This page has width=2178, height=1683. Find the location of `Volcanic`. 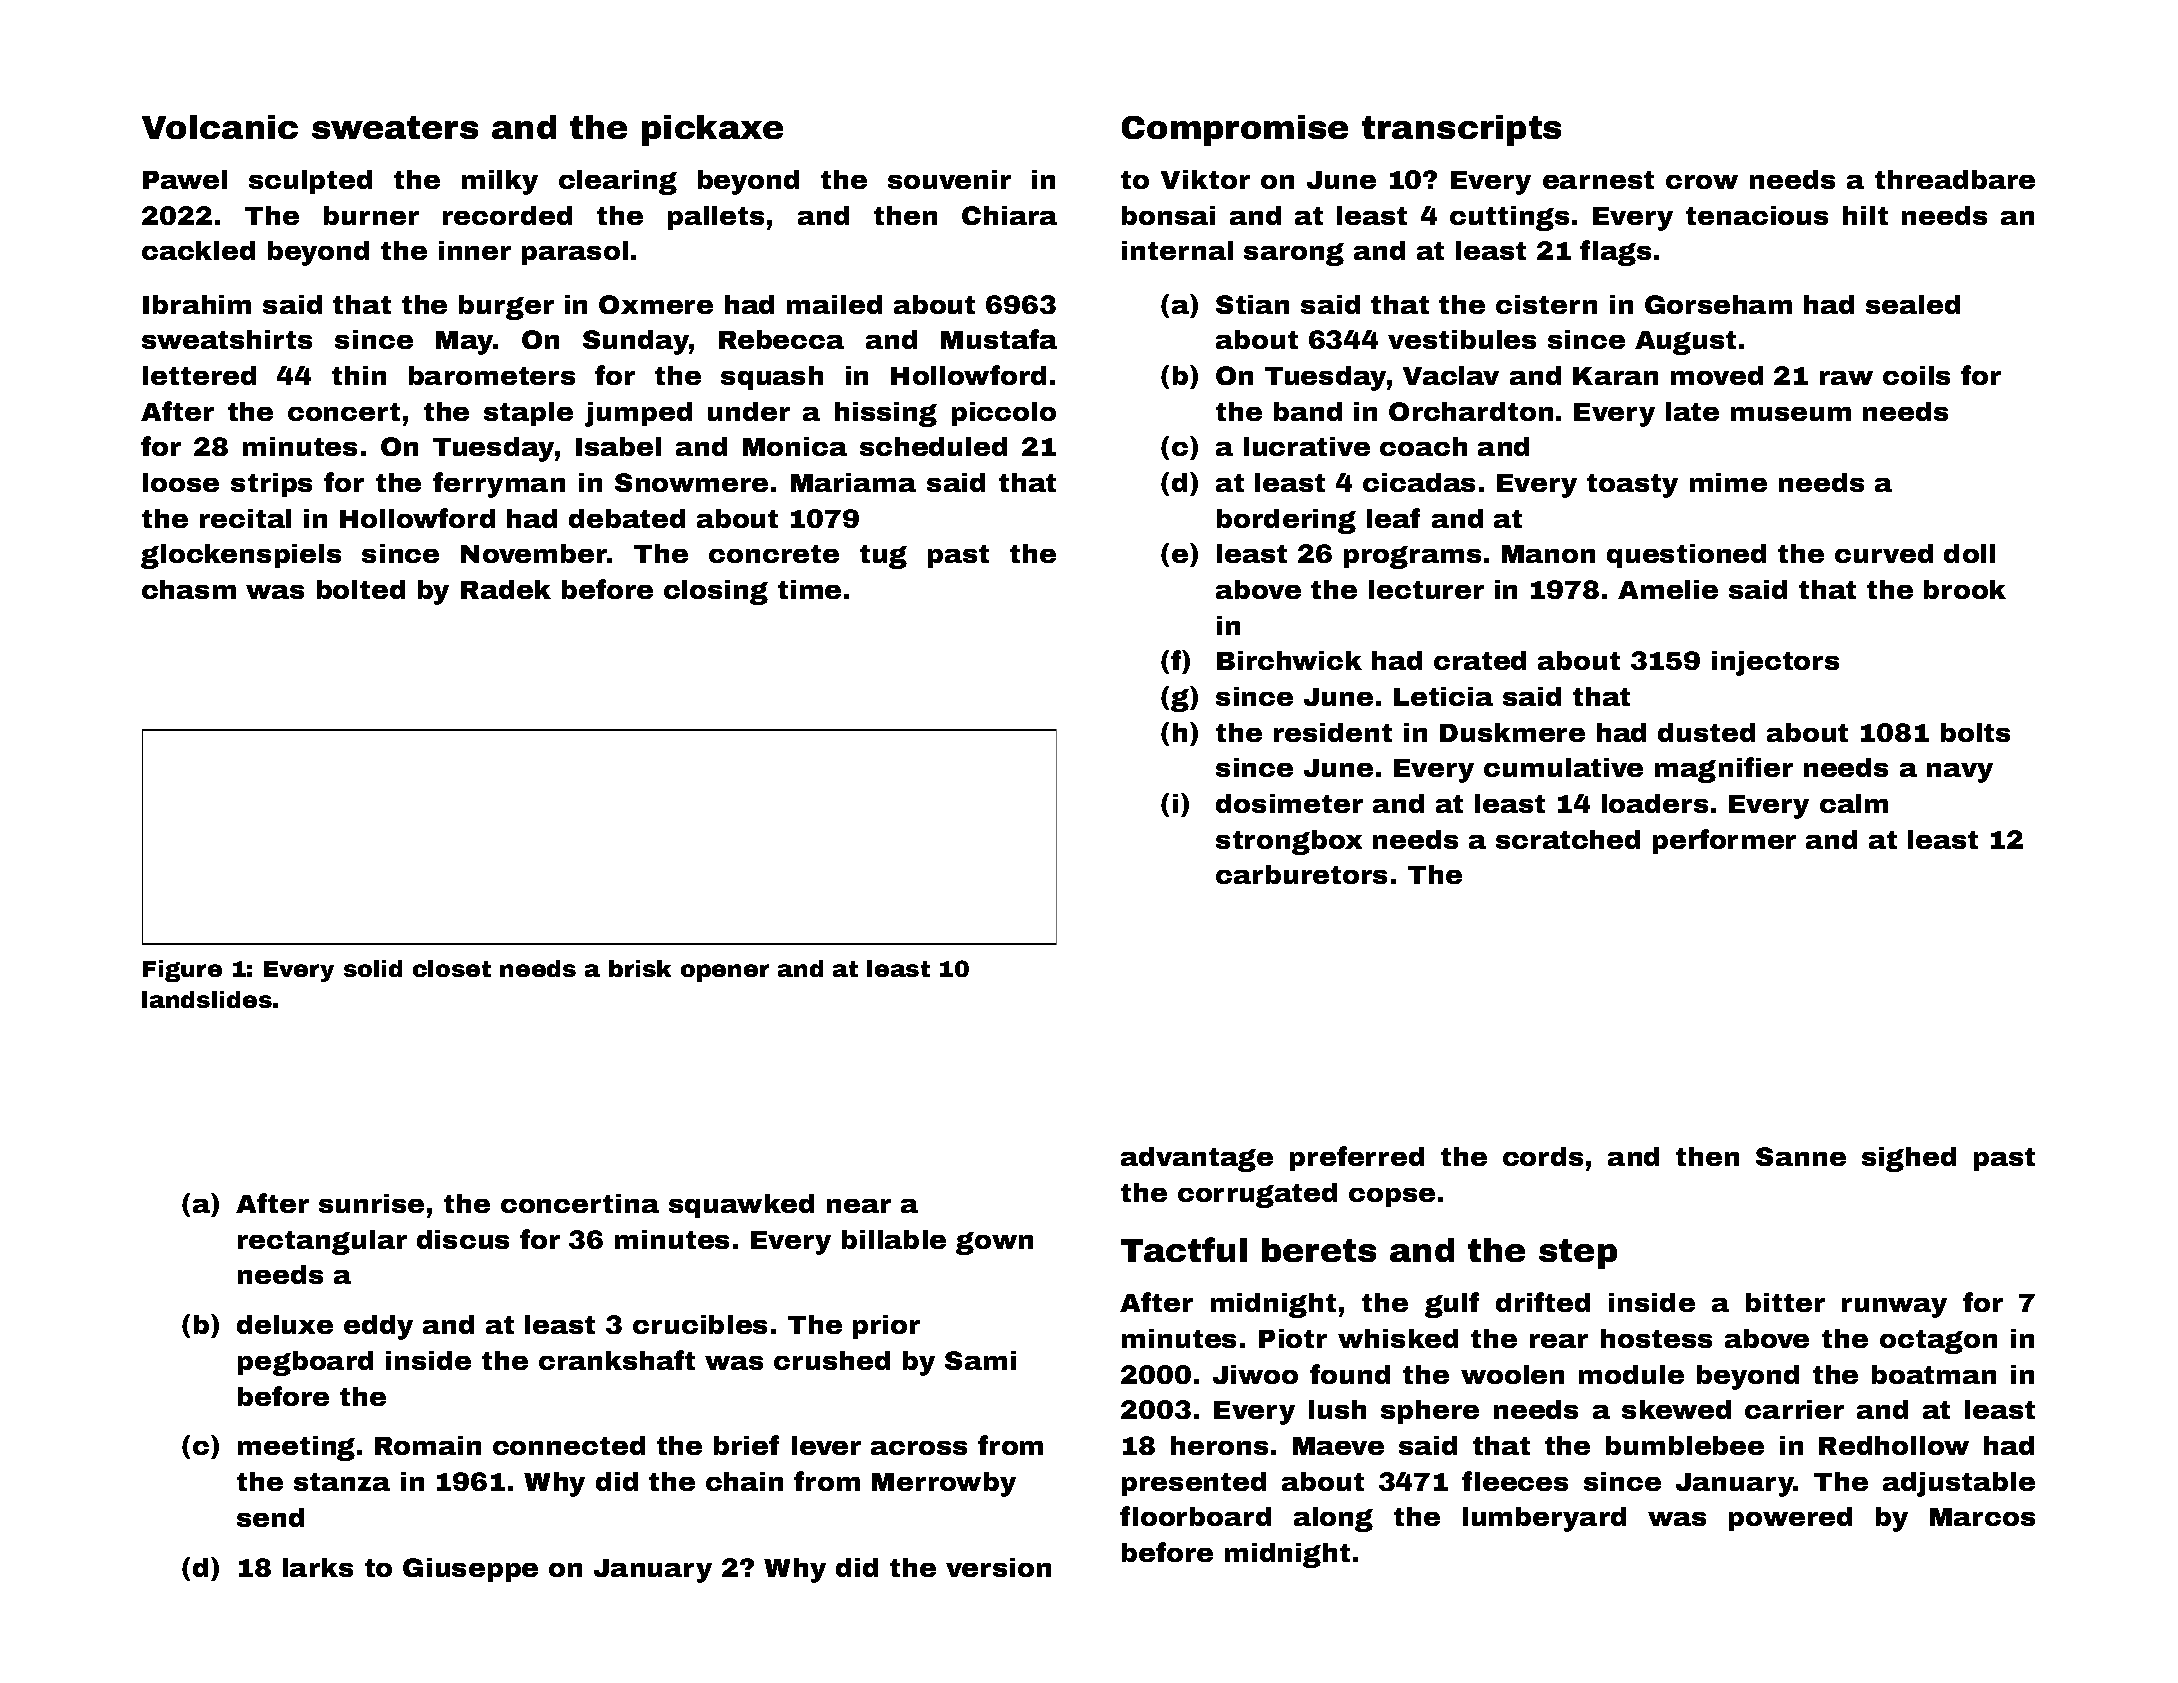

Volcanic is located at coordinates (220, 127).
